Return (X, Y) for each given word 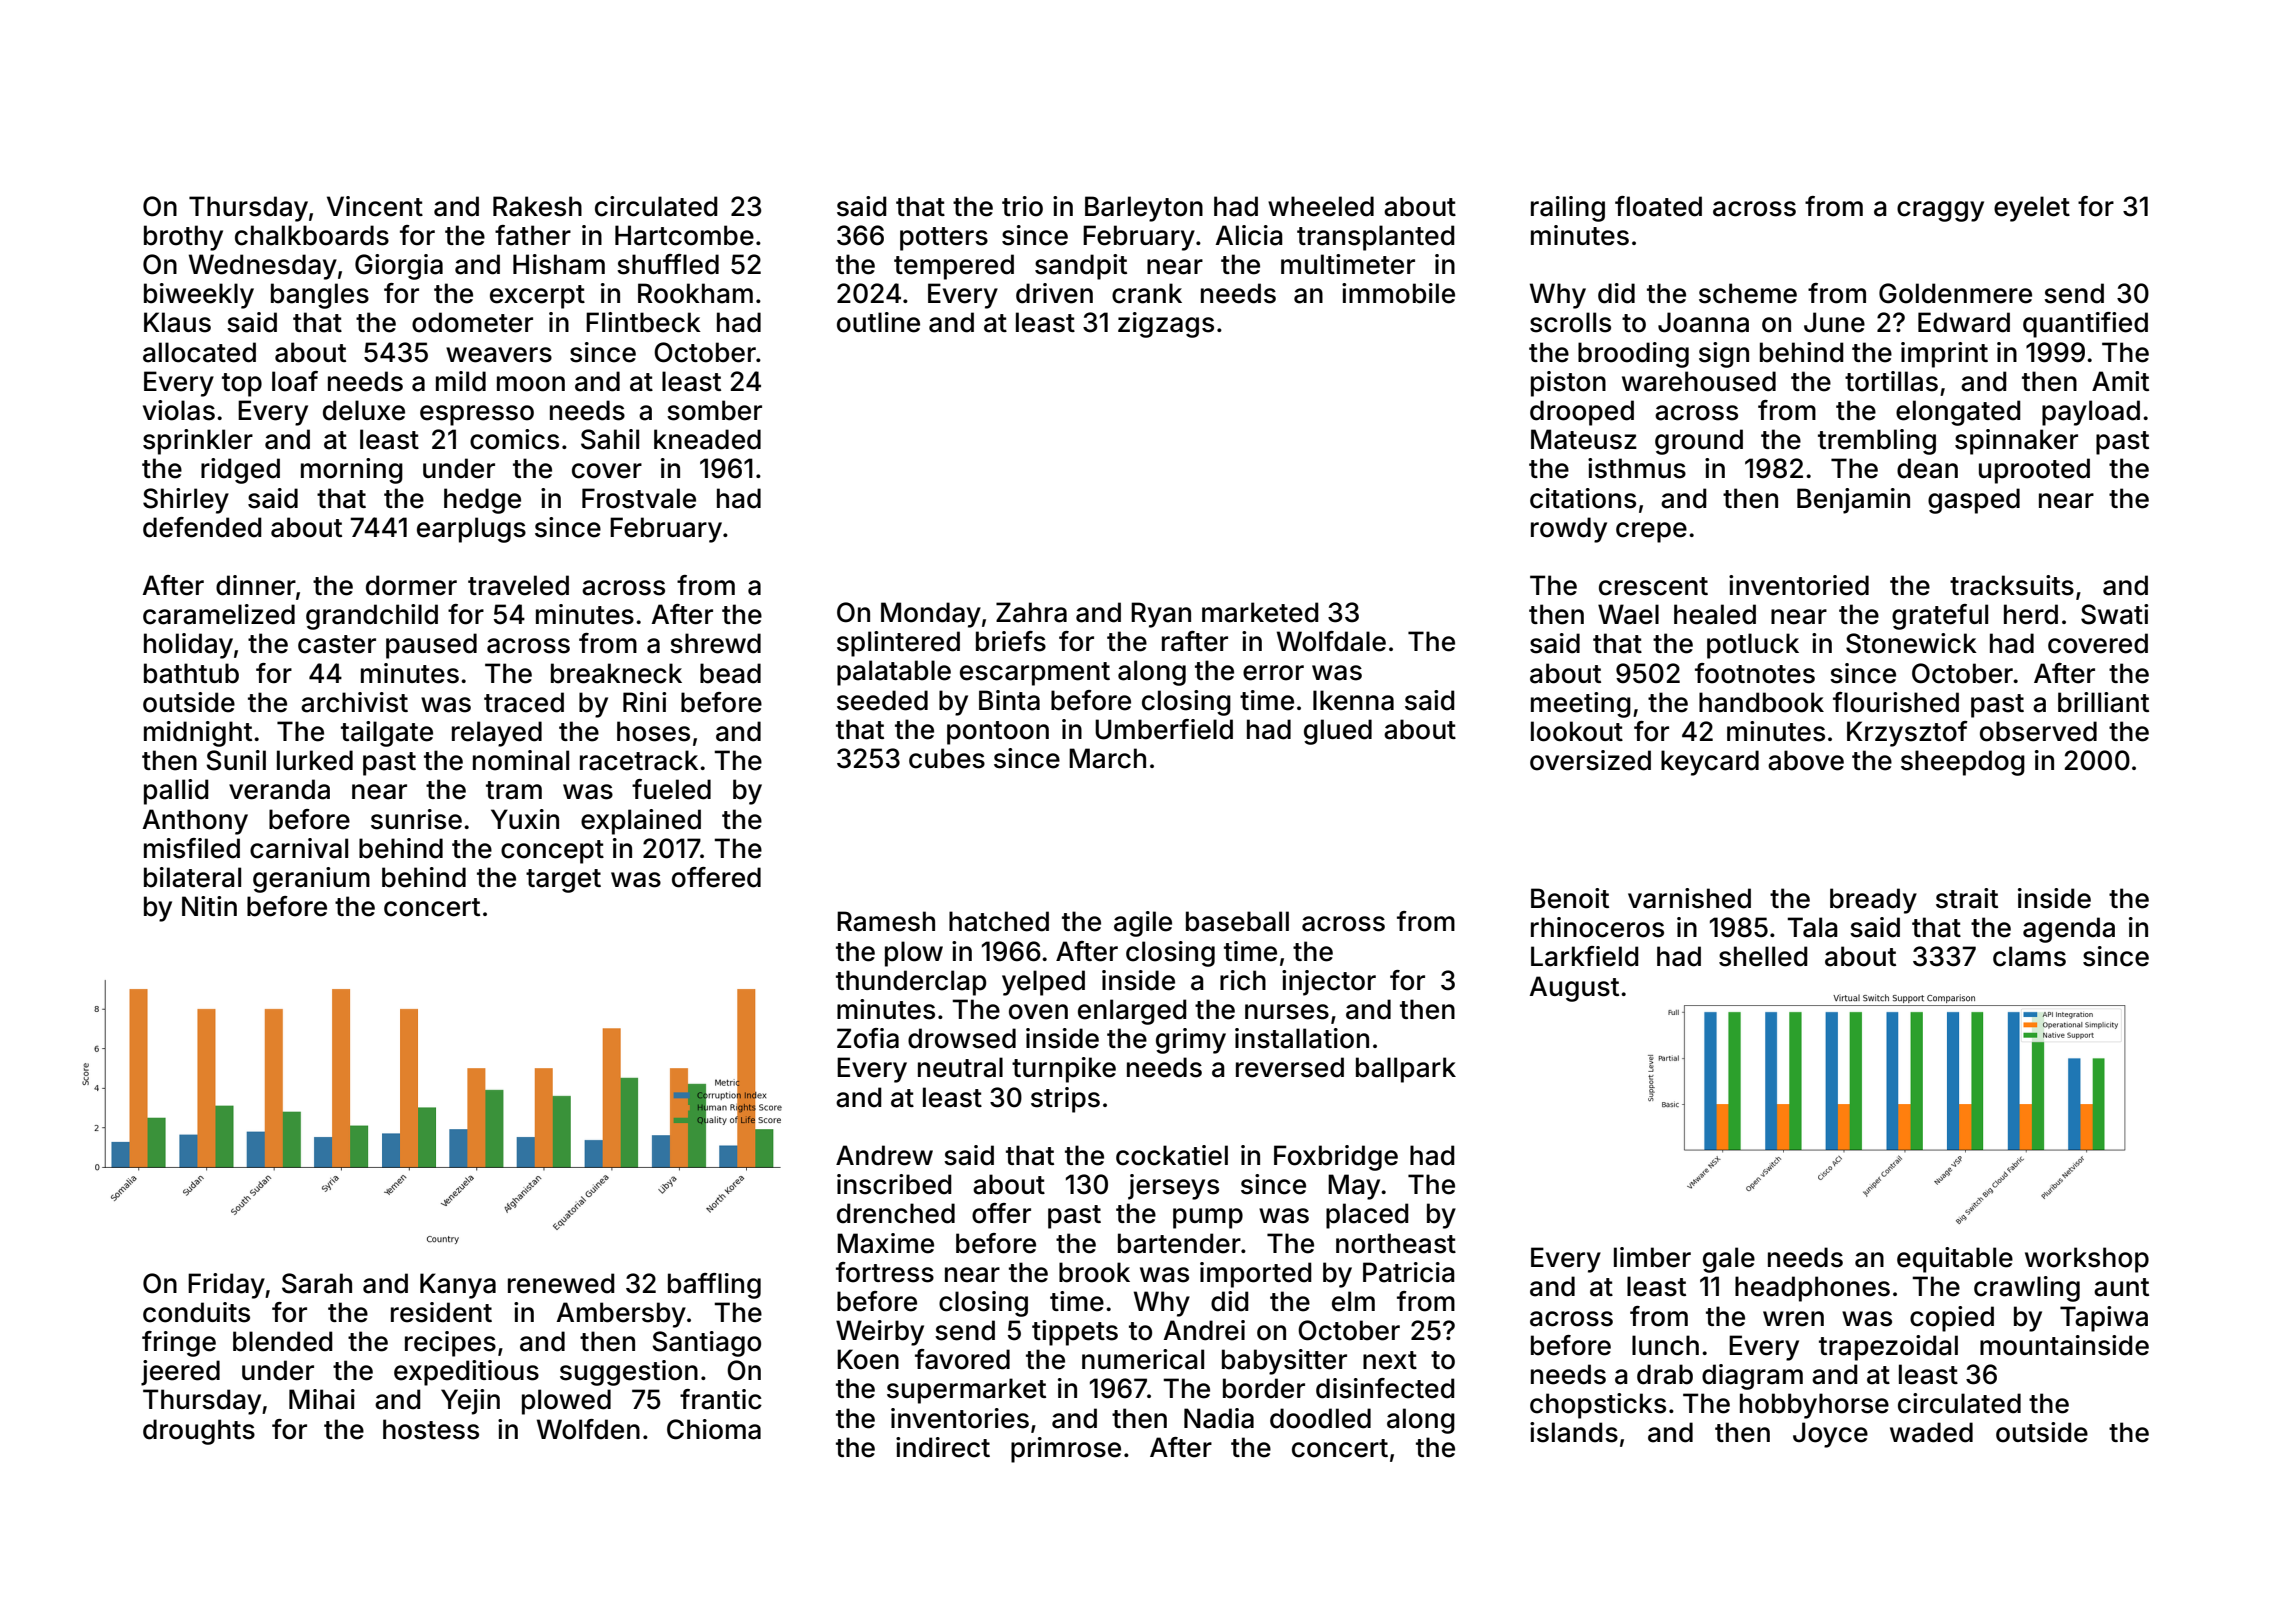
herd (2031, 614)
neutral (960, 1067)
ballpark (1406, 1070)
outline (878, 322)
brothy (183, 238)
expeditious (466, 1373)
